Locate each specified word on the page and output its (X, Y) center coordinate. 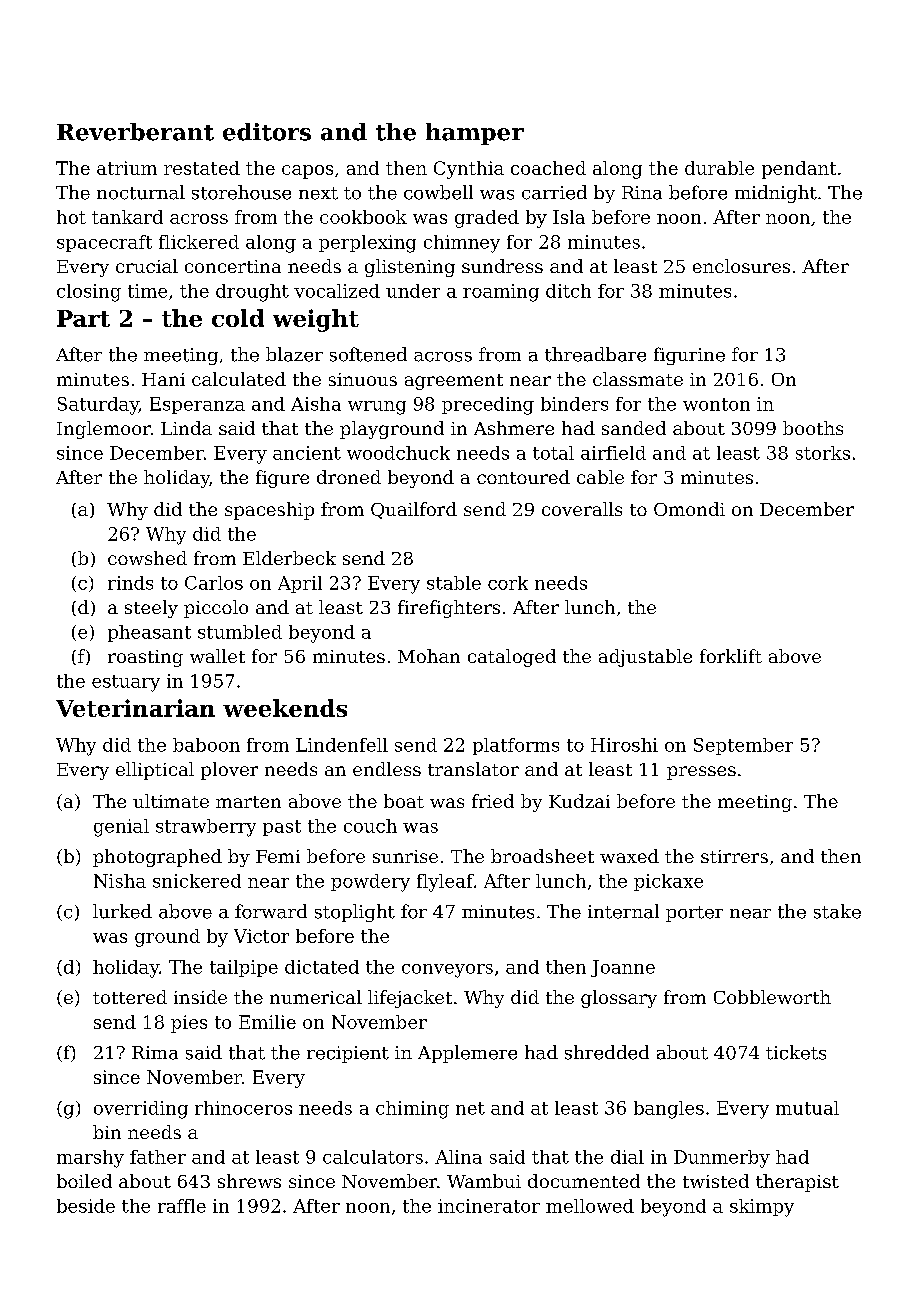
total (553, 453)
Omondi (689, 509)
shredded (607, 1052)
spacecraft (104, 243)
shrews (249, 1181)
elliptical (155, 771)
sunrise (405, 856)
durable (719, 168)
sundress (502, 266)
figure (282, 479)
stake (837, 911)
